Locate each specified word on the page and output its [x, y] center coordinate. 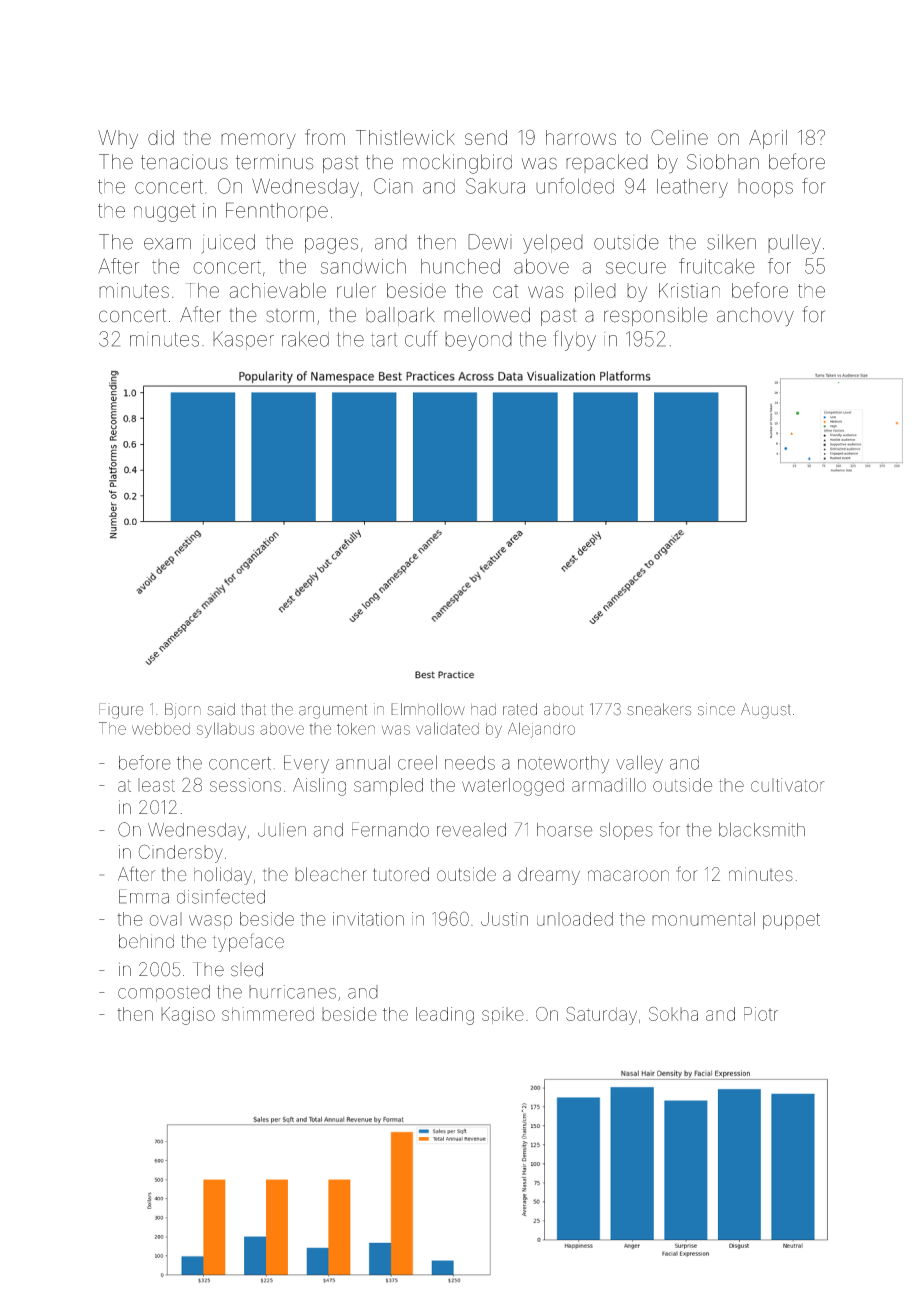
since [716, 709]
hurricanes [292, 992]
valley [639, 764]
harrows [581, 137]
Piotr [761, 1014]
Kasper [243, 340]
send [486, 137]
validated [447, 728]
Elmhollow [428, 709]
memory [258, 141]
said [221, 709]
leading [445, 1016]
